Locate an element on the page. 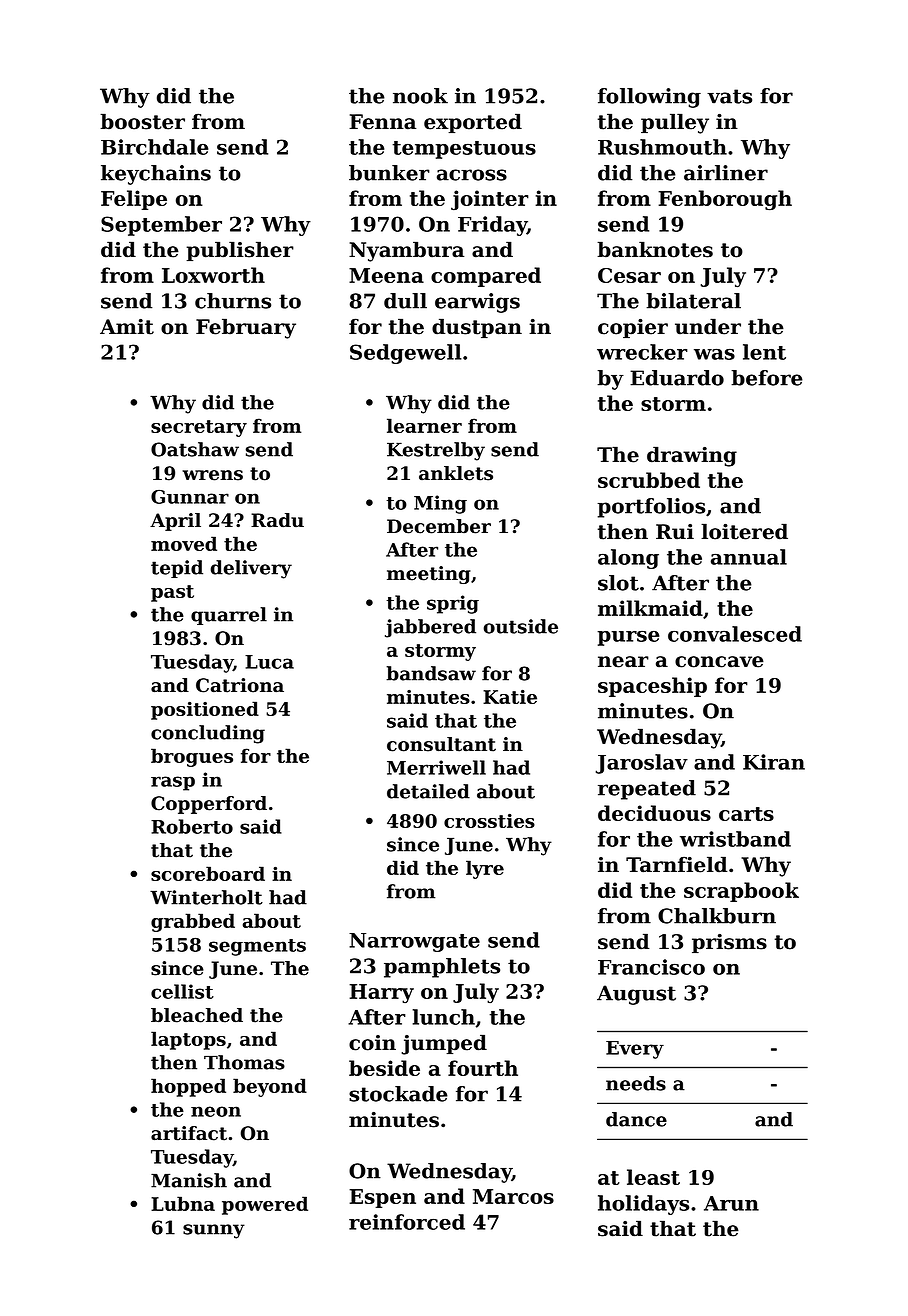  publisher is located at coordinates (240, 251).
